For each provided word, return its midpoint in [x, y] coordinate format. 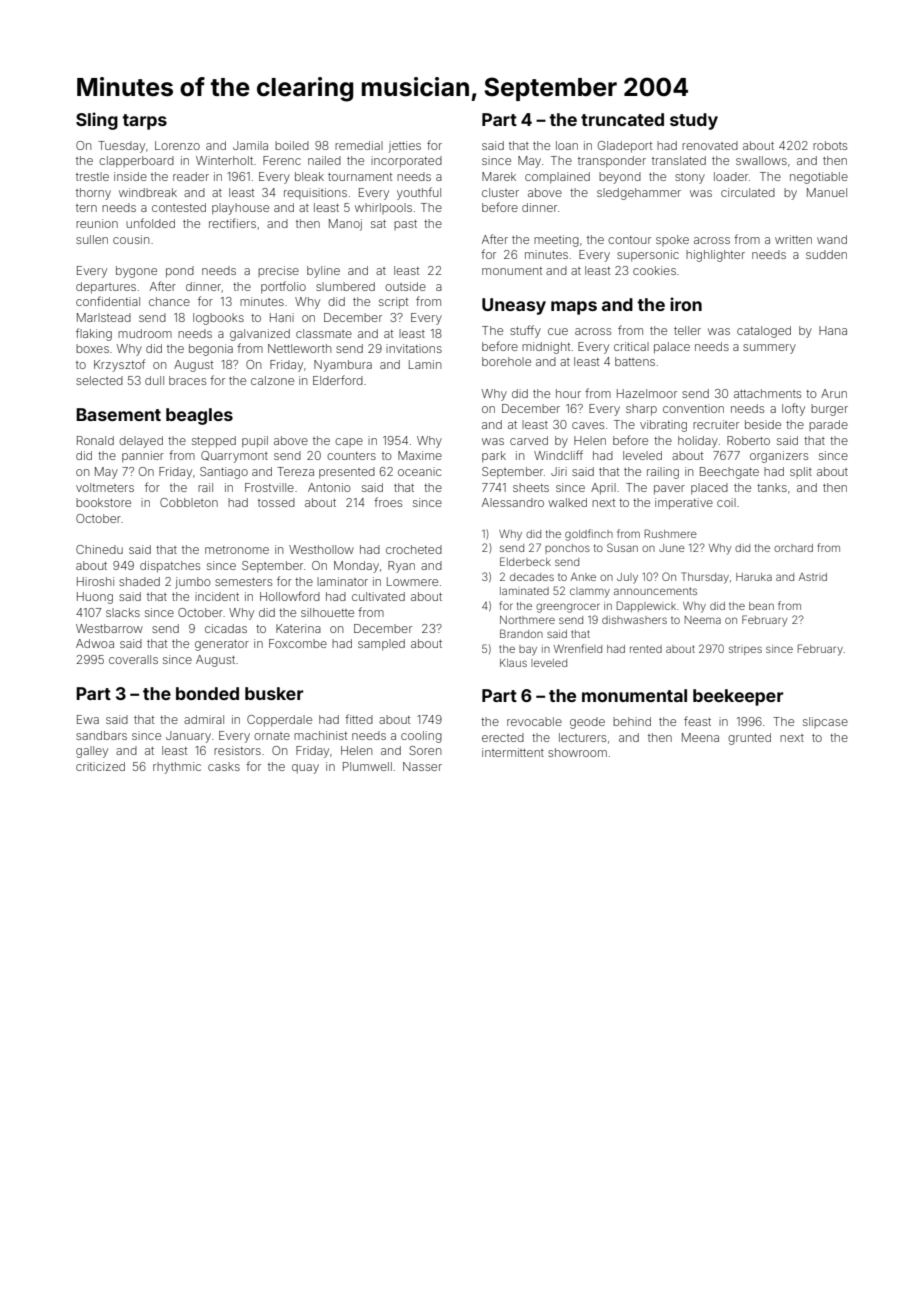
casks [224, 766]
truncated [622, 119]
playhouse [240, 209]
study [694, 121]
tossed [276, 502]
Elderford [338, 380]
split [801, 472]
